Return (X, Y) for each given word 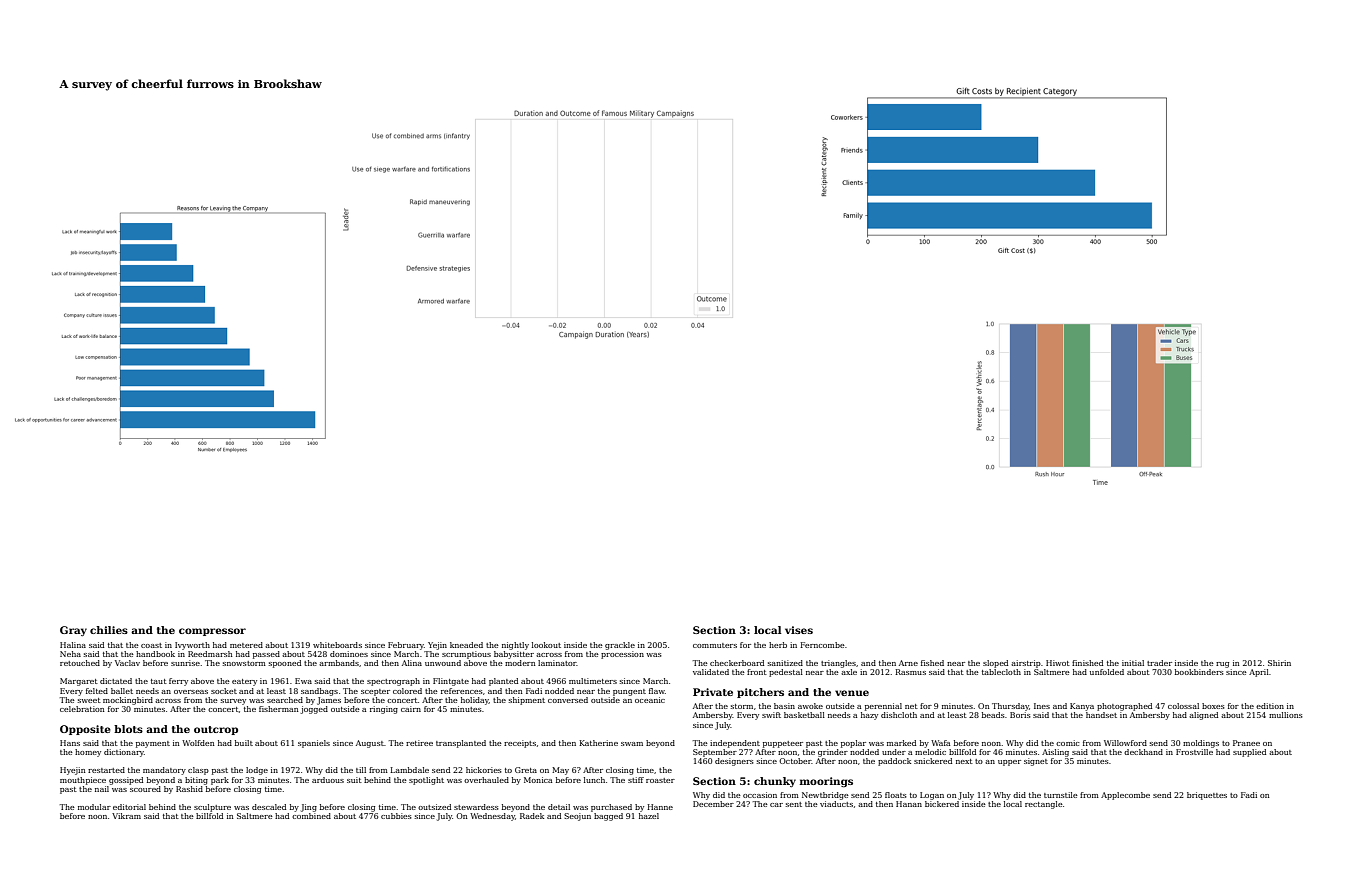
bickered (942, 804)
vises (799, 630)
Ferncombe (822, 645)
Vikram (126, 816)
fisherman (279, 709)
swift (771, 715)
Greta (526, 770)
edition (1270, 706)
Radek (532, 816)
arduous (328, 780)
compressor (212, 632)
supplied (1249, 753)
